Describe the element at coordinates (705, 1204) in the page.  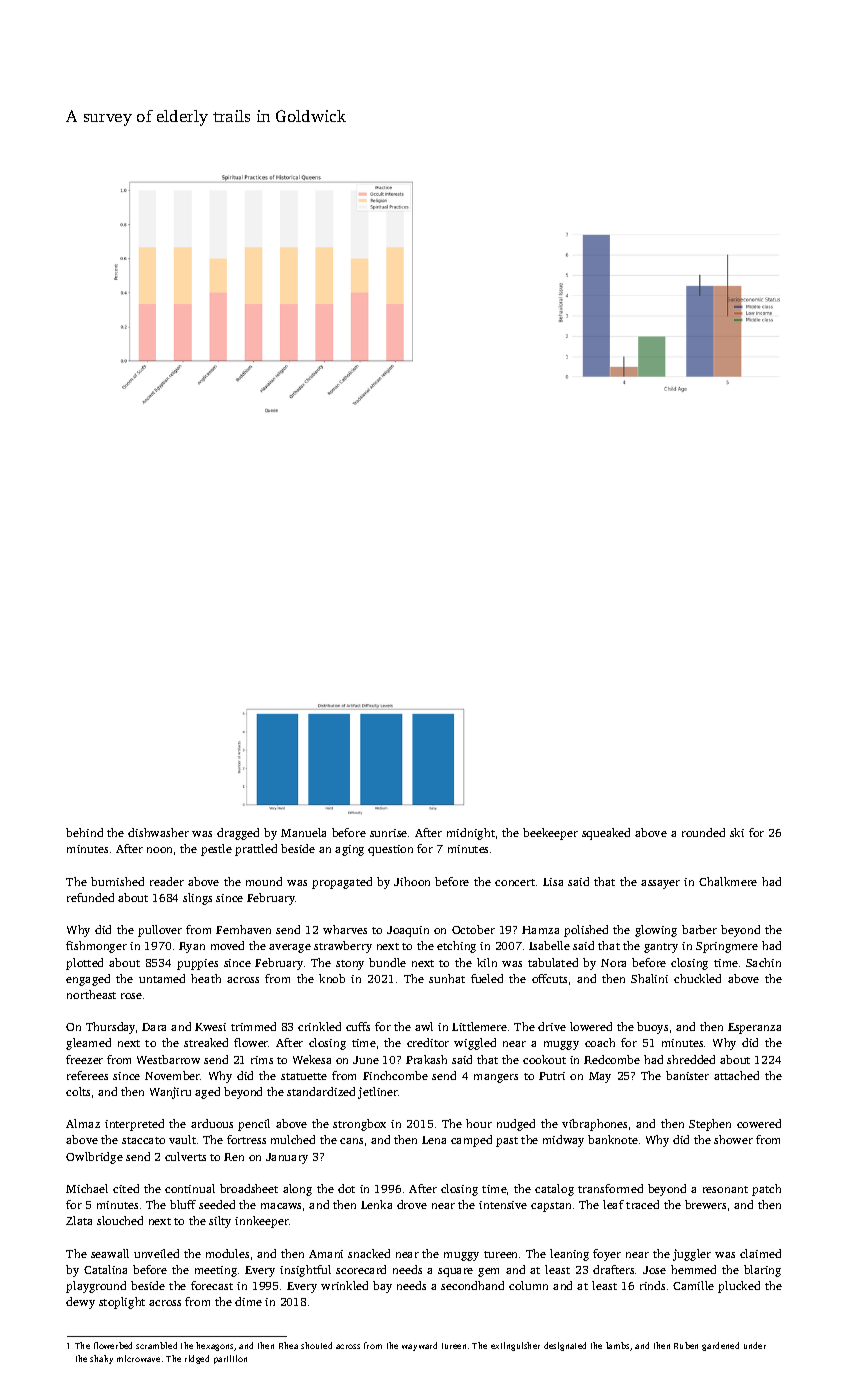
I see `brewers` at that location.
